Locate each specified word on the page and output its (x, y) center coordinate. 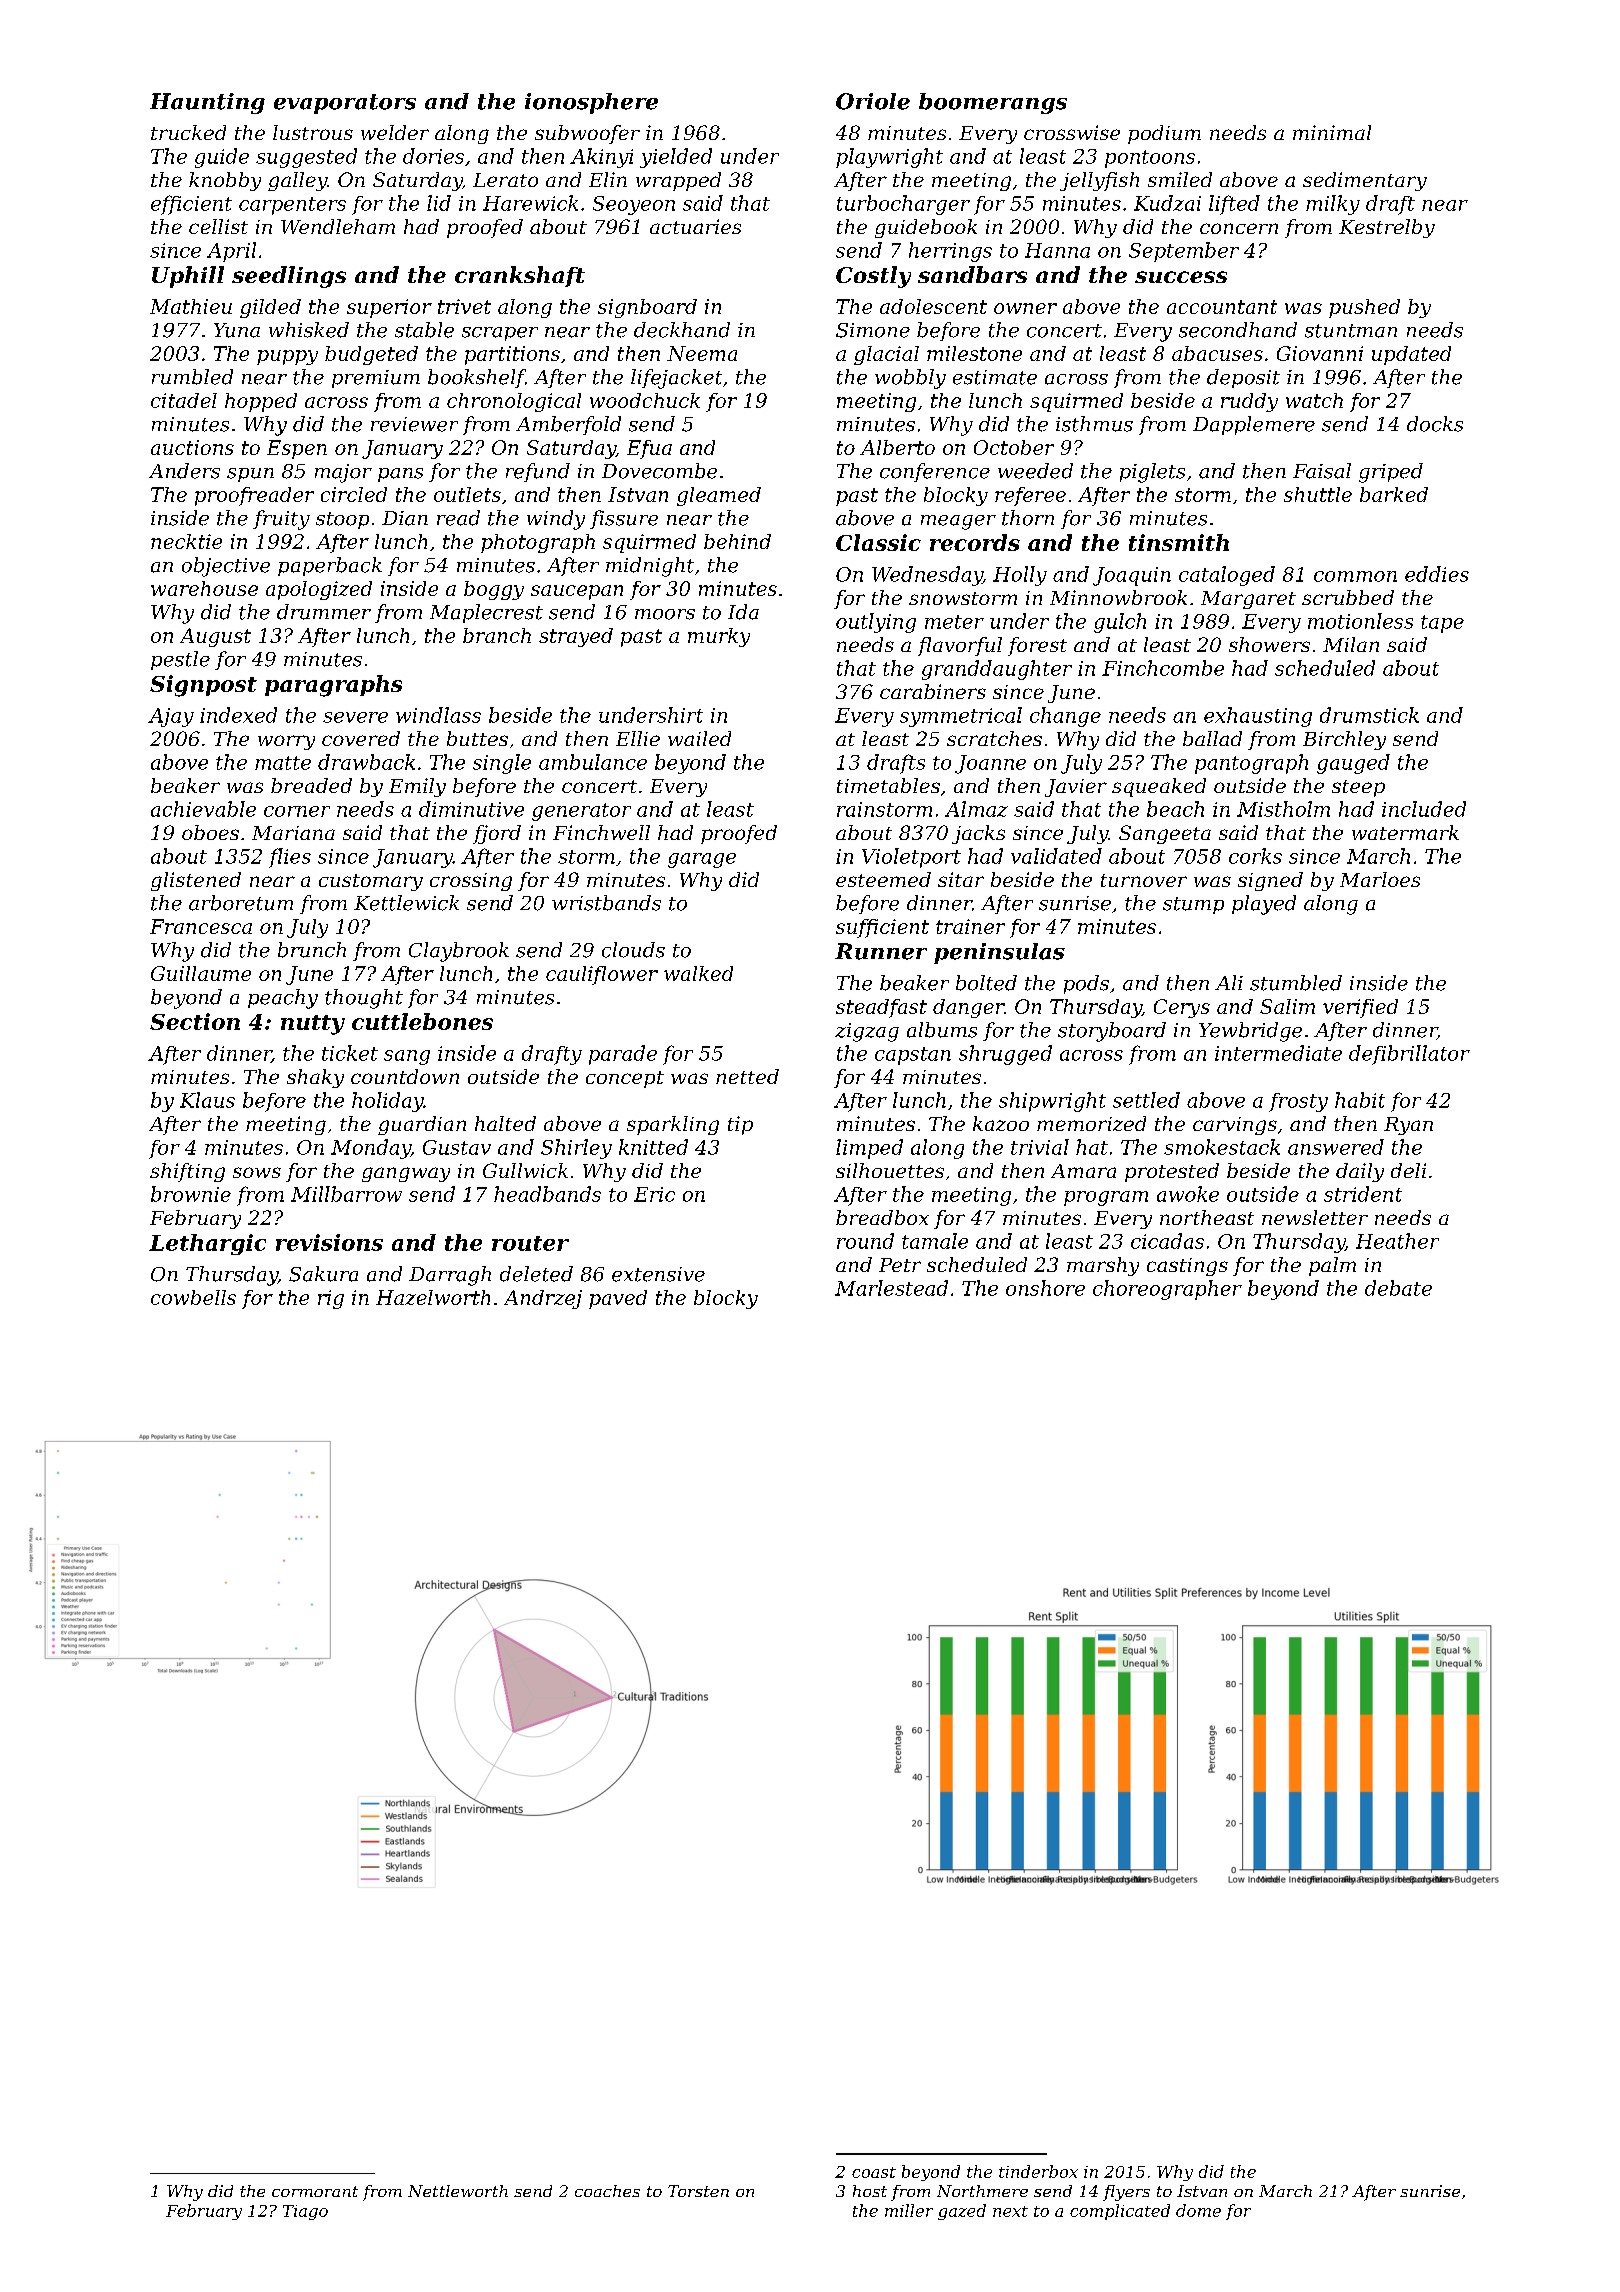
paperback (330, 566)
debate (1398, 1288)
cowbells (193, 1297)
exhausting (1258, 717)
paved (618, 1299)
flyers (1126, 2193)
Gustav (457, 1147)
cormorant (315, 2191)
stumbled (1296, 983)
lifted (1234, 205)
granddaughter (997, 670)
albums (942, 1030)
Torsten (698, 2191)
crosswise (1072, 132)
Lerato (505, 180)
